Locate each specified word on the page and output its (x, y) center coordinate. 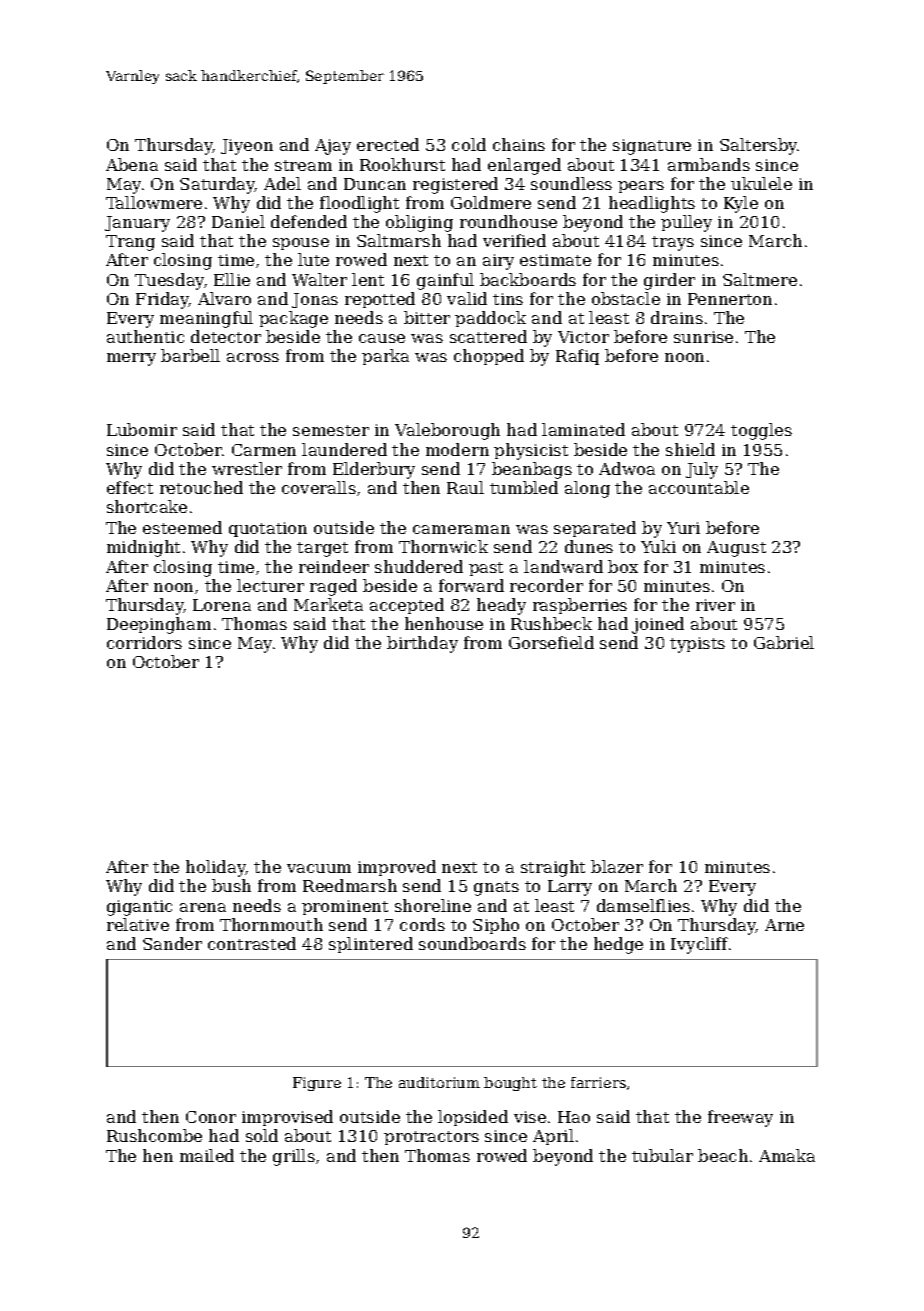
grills (294, 1157)
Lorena (222, 605)
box (623, 566)
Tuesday (169, 281)
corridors (144, 642)
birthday (422, 644)
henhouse (444, 623)
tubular (662, 1155)
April (553, 1137)
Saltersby (759, 146)
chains (519, 144)
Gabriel (784, 642)
